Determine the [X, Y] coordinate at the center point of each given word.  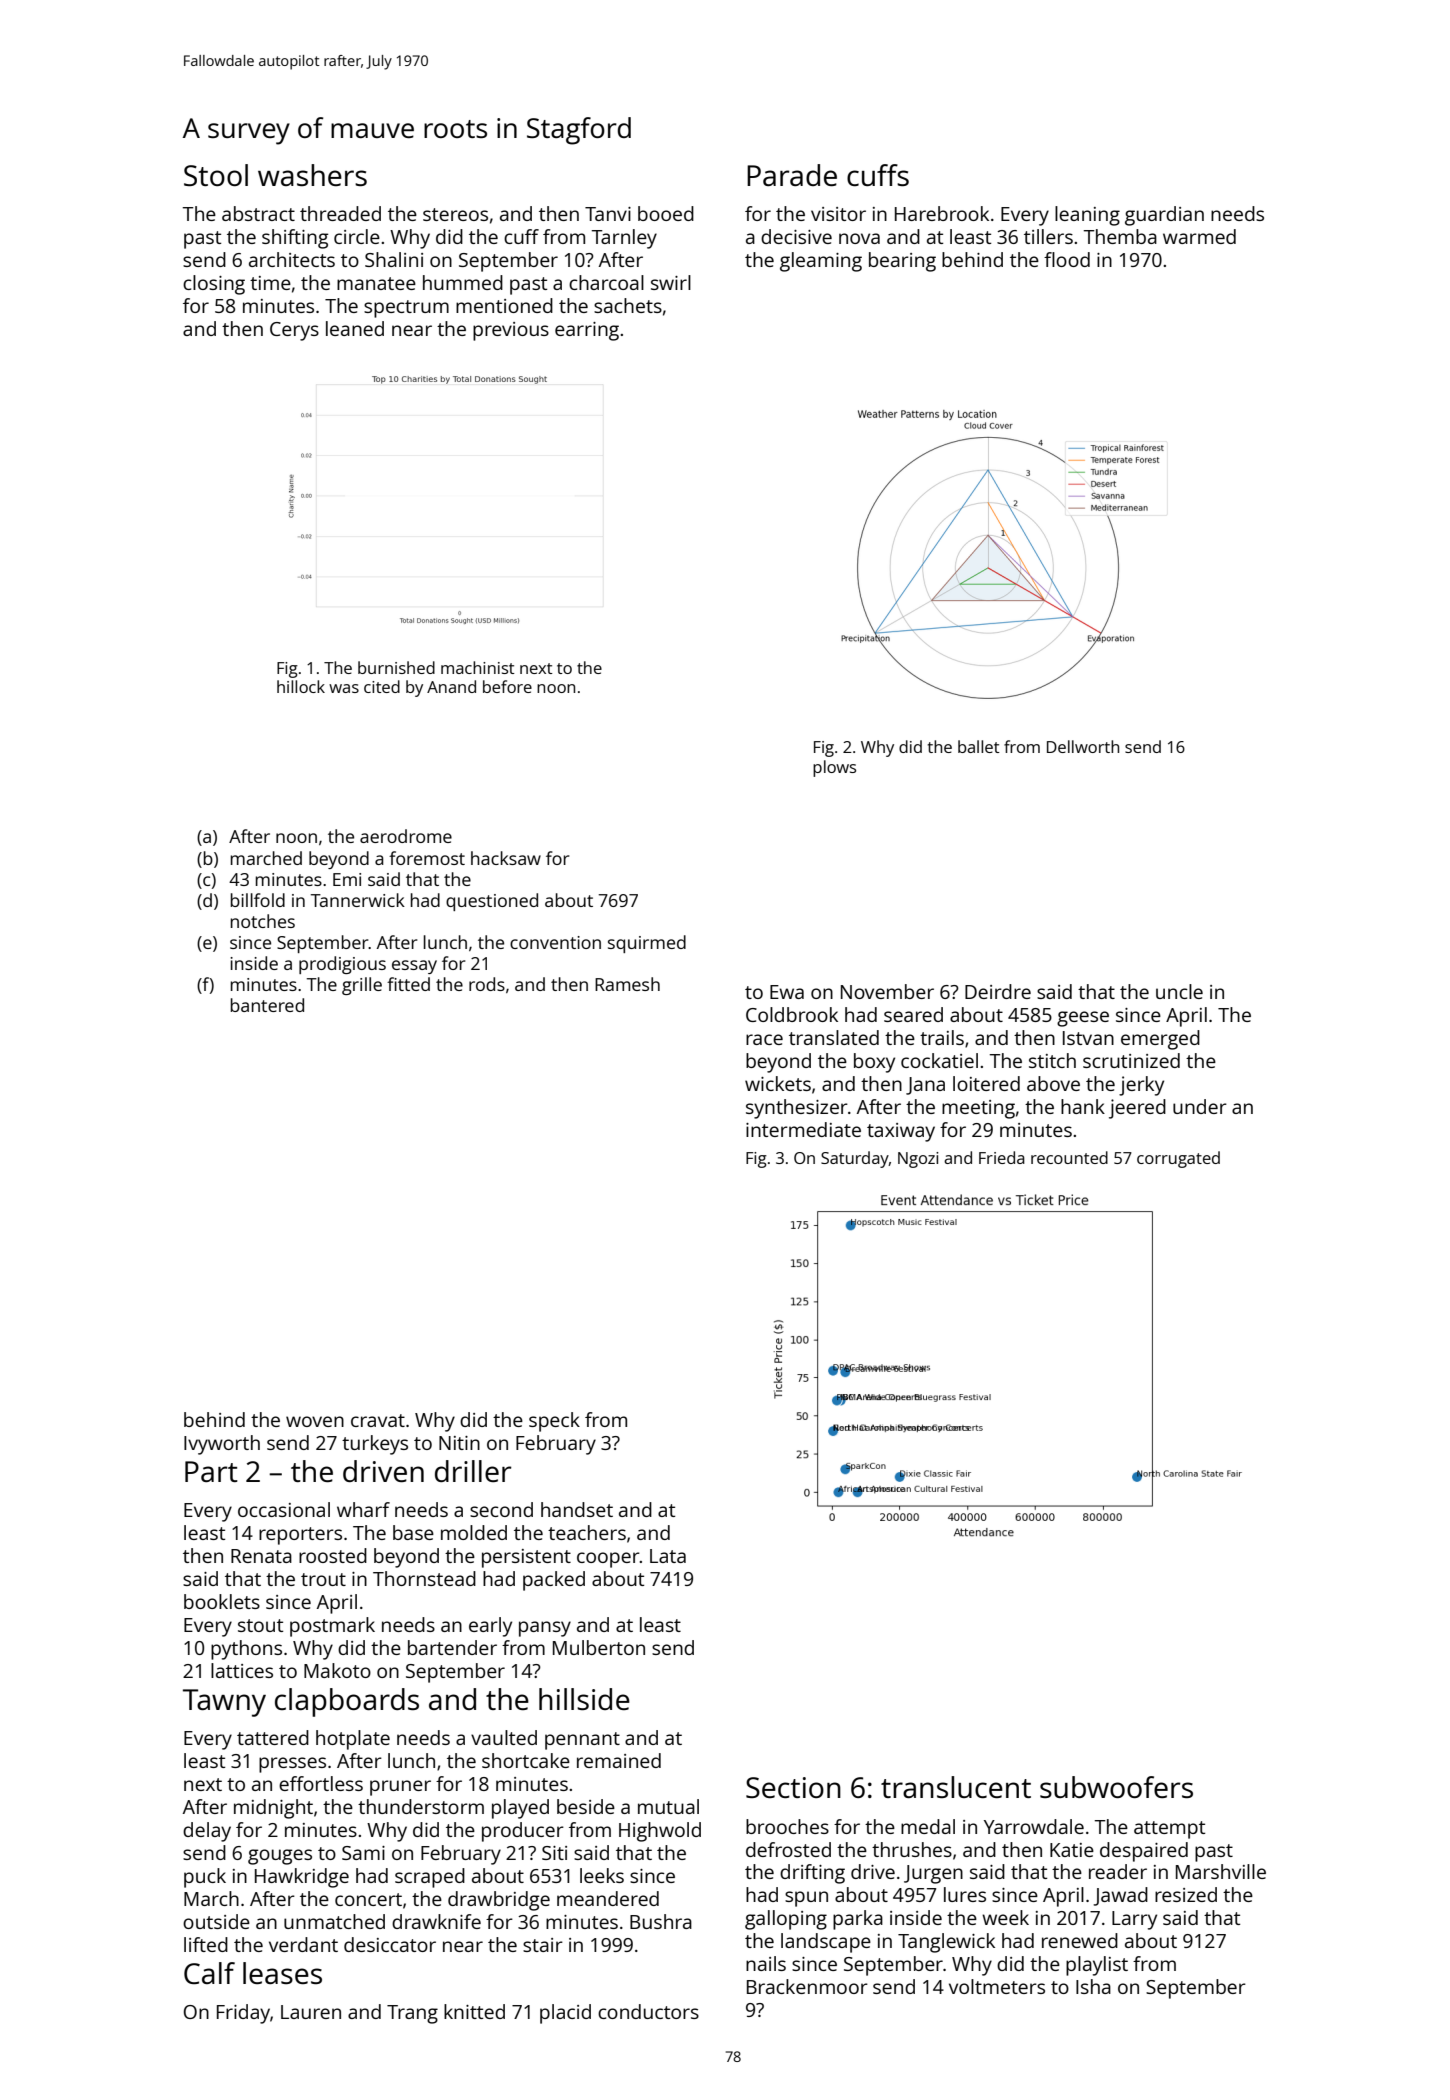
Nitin [459, 1443]
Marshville [1221, 1871]
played [520, 1809]
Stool [216, 175]
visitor [838, 214]
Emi [347, 879]
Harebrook [942, 213]
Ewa [787, 992]
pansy [545, 1629]
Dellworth [1083, 746]
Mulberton [599, 1647]
